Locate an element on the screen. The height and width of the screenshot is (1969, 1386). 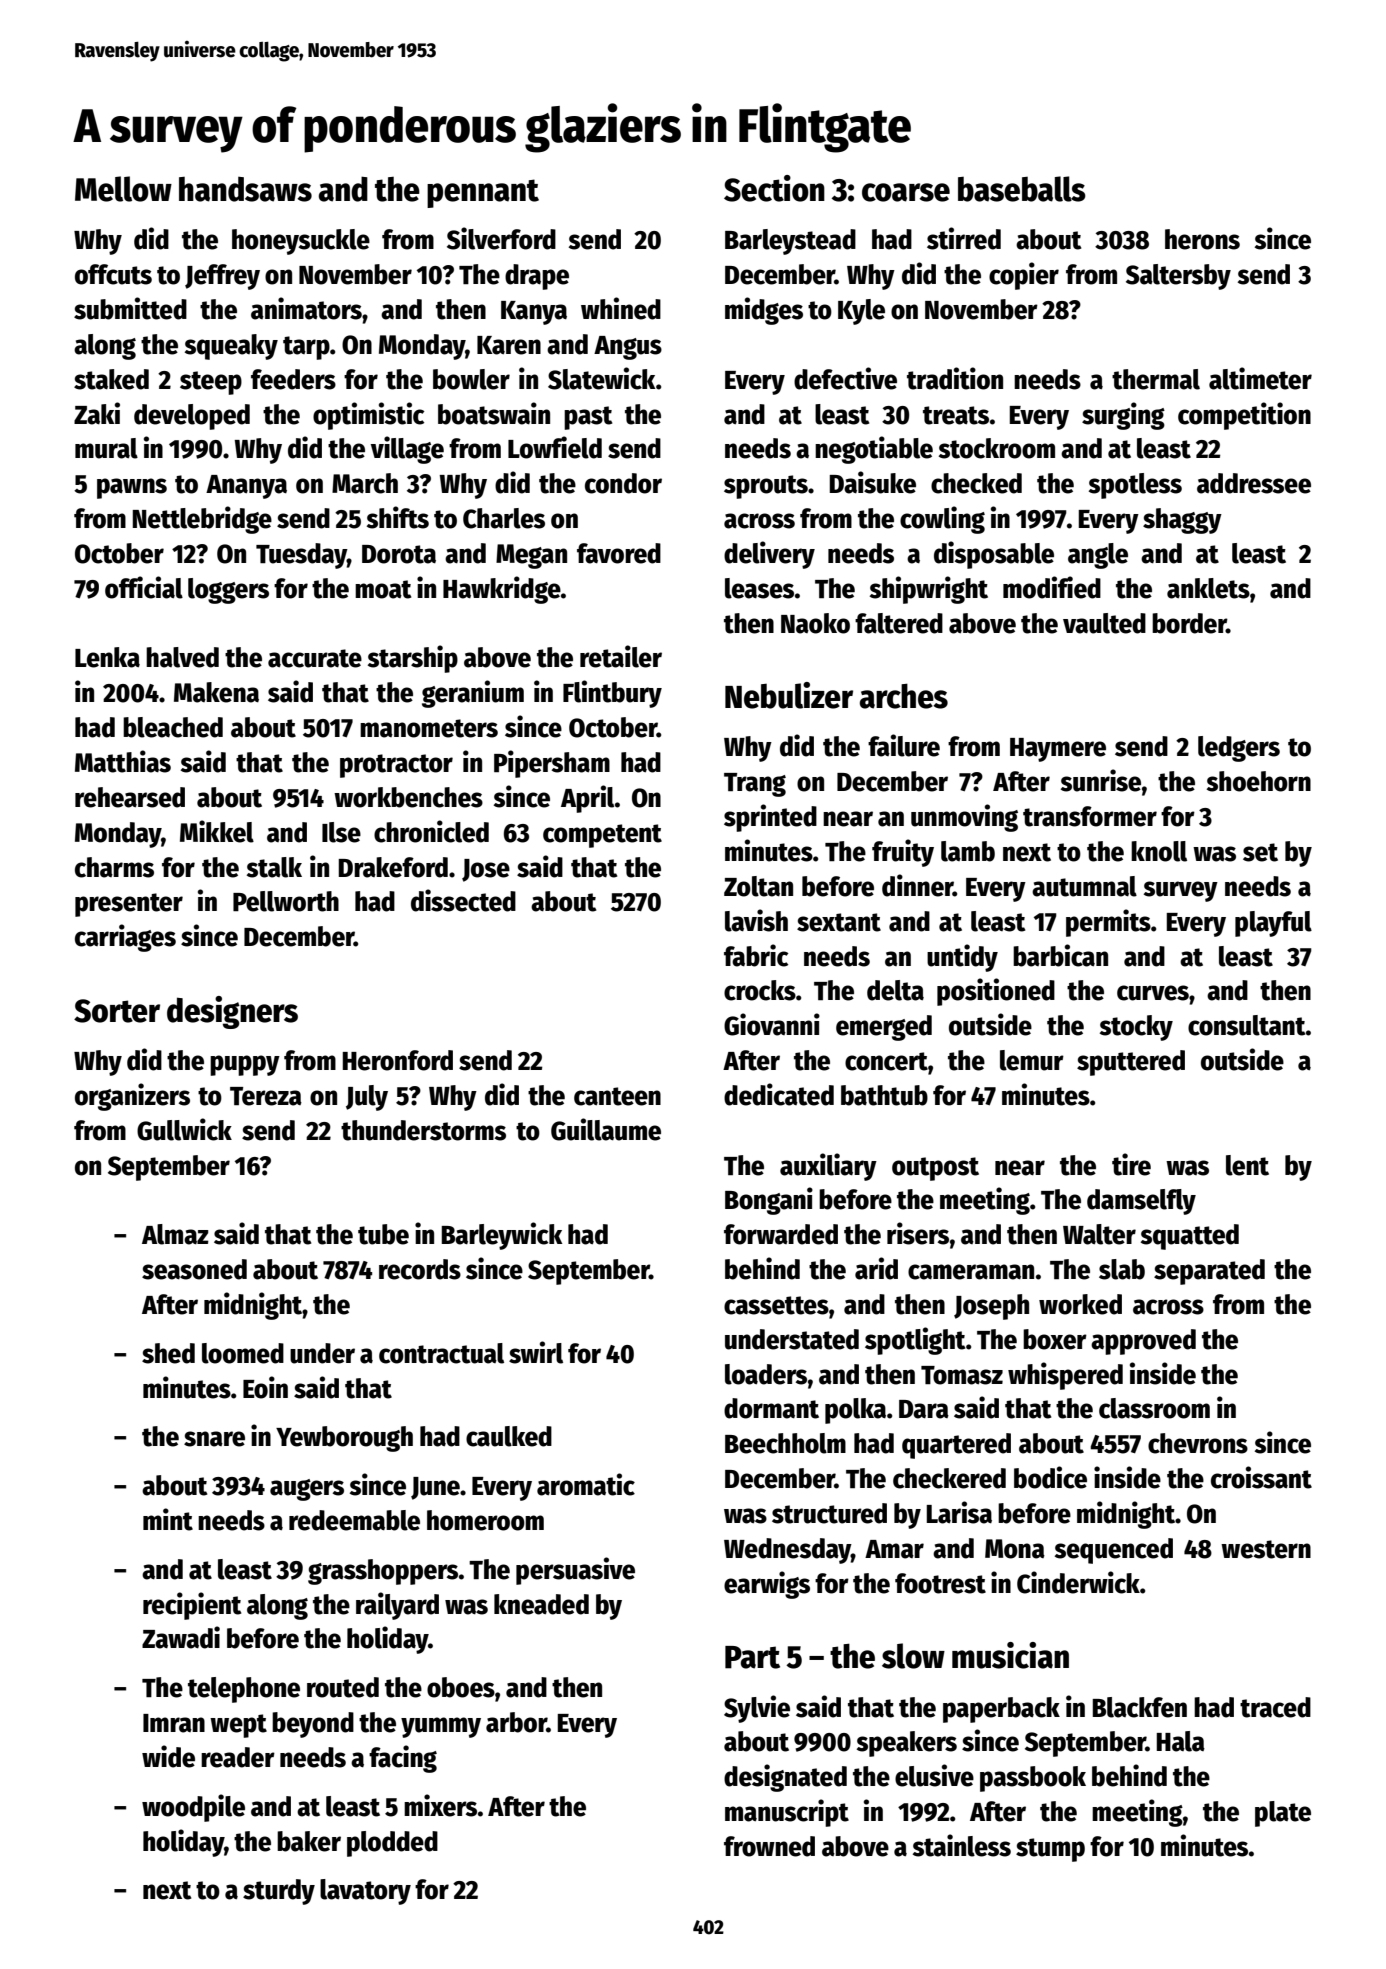
Giovanni is located at coordinates (772, 1024).
